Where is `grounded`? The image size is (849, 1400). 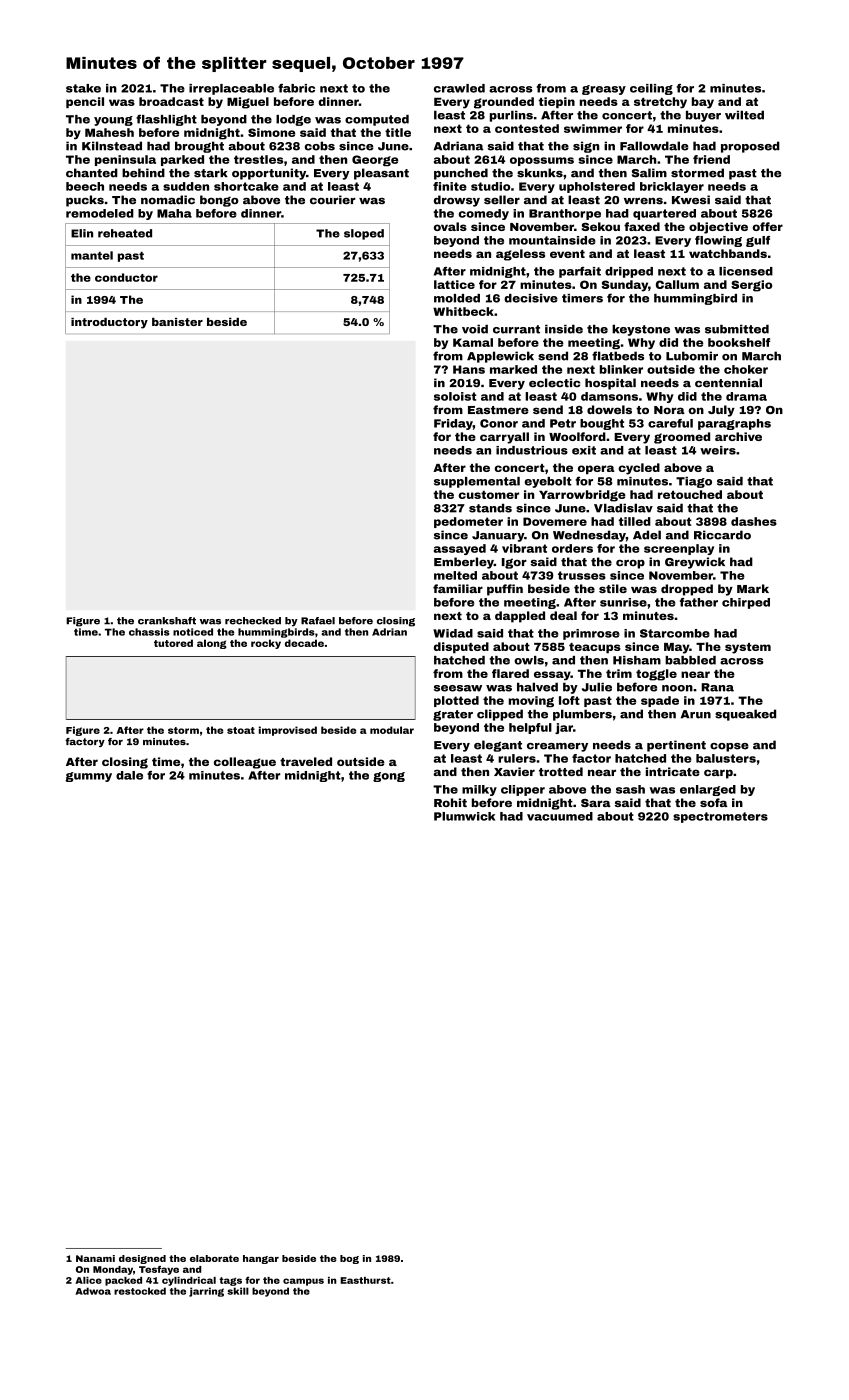
grounded is located at coordinates (504, 103).
